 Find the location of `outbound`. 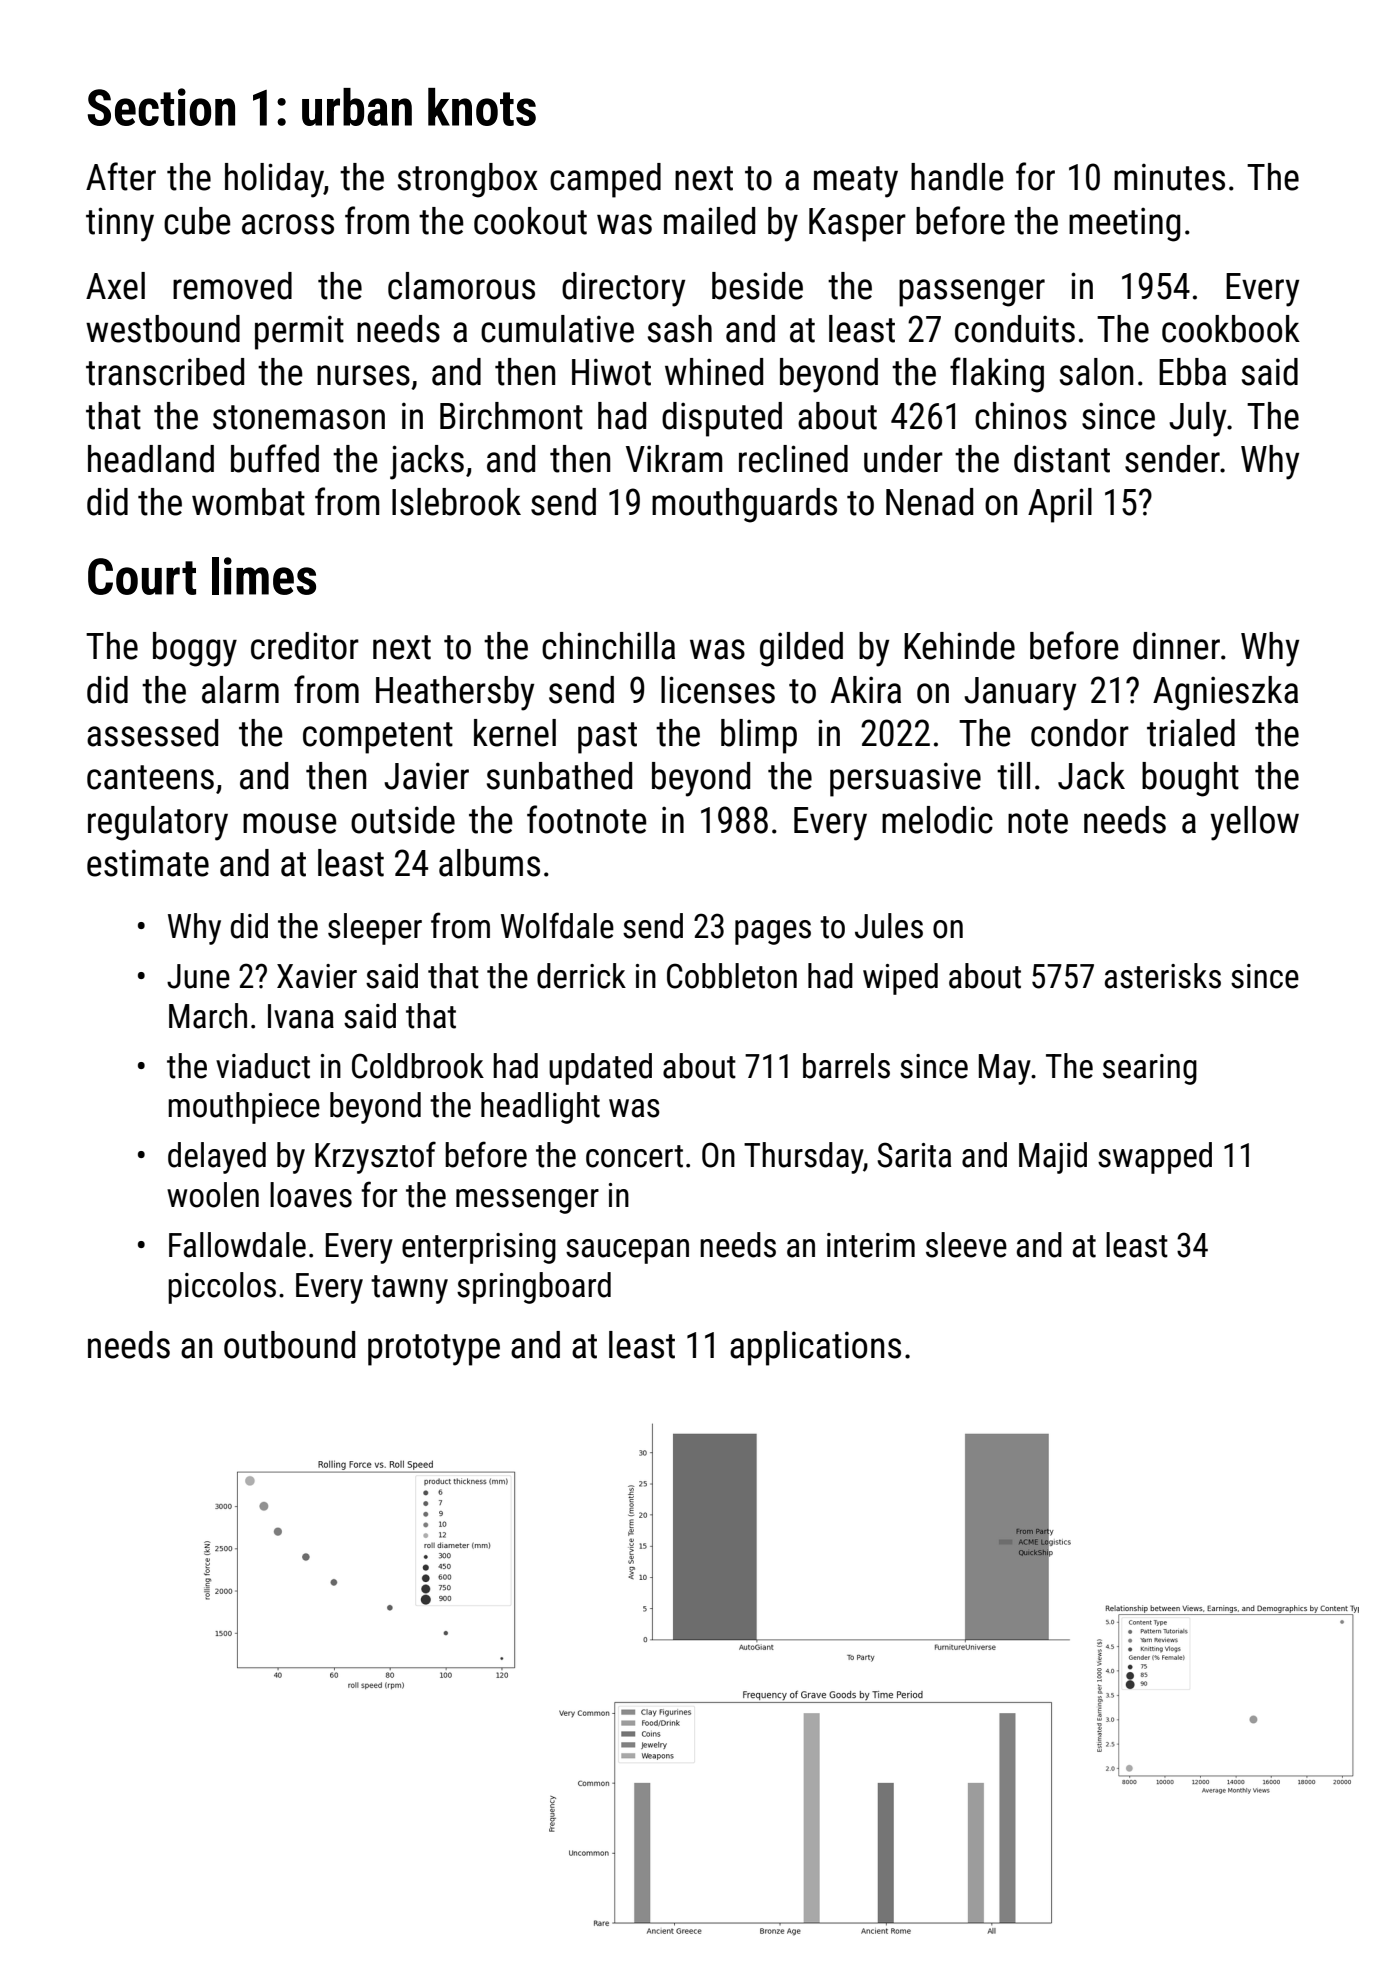

outbound is located at coordinates (289, 1345).
